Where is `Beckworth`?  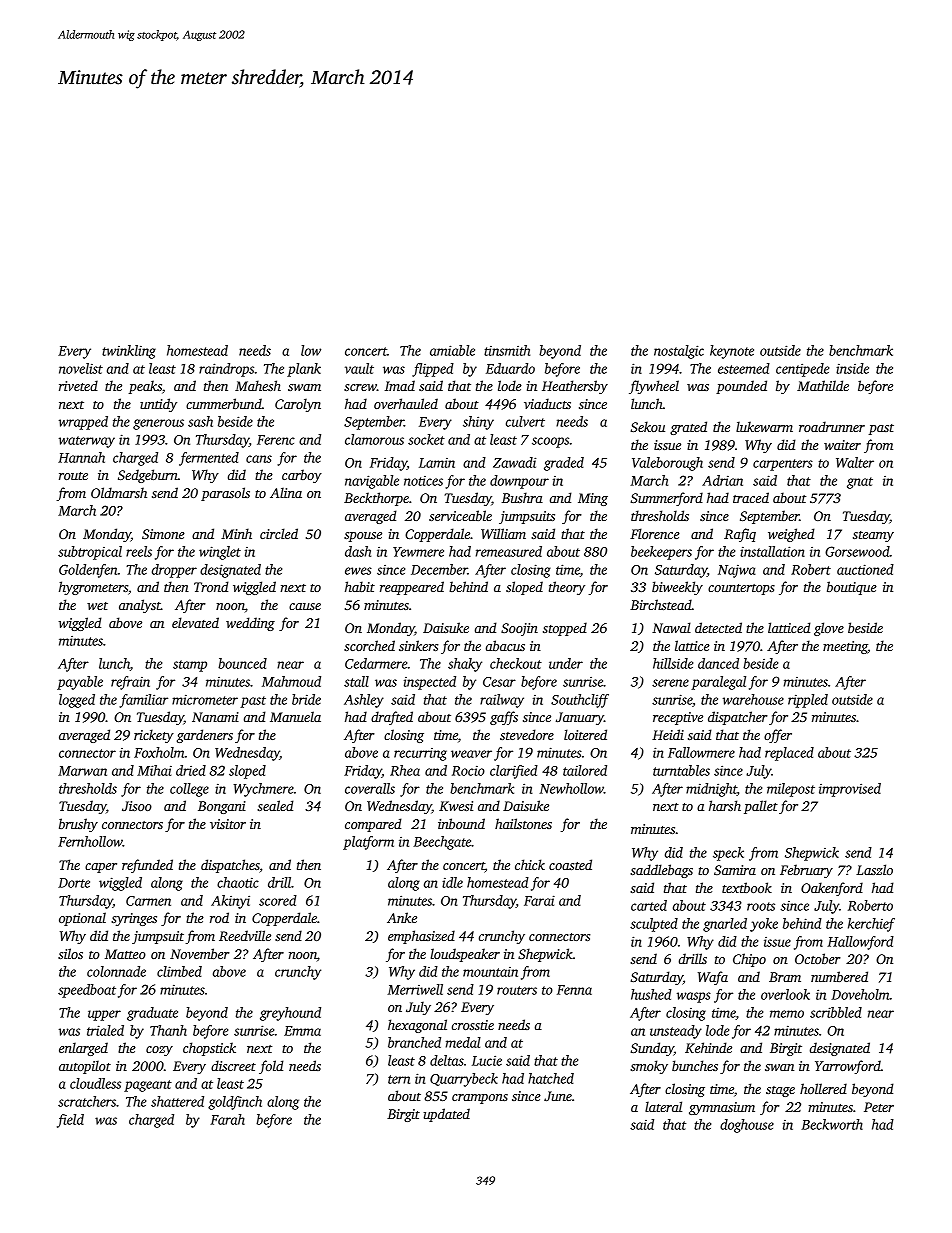 Beckworth is located at coordinates (832, 1124).
